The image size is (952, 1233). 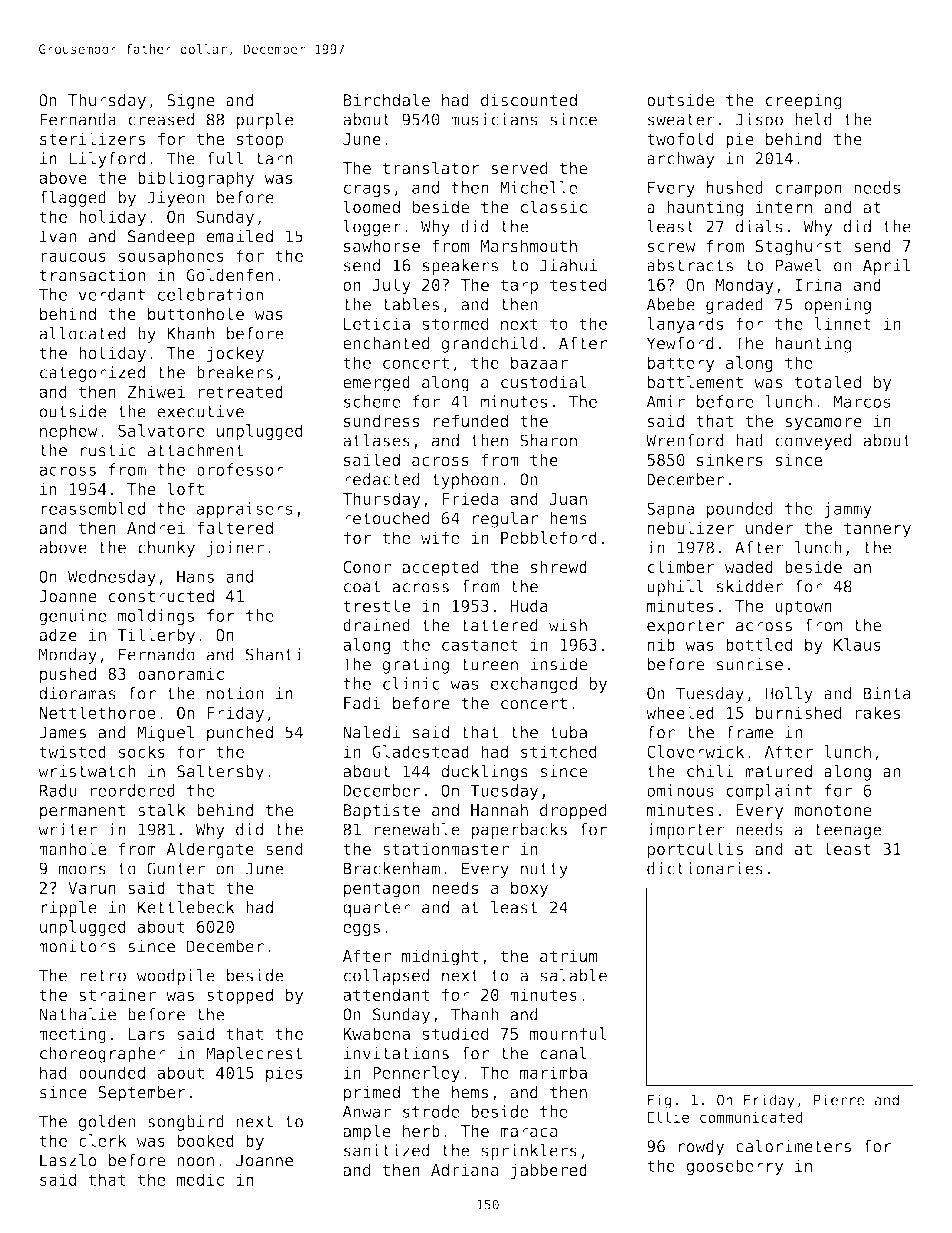 What do you see at coordinates (68, 1160) in the screenshot?
I see `Laszlo` at bounding box center [68, 1160].
